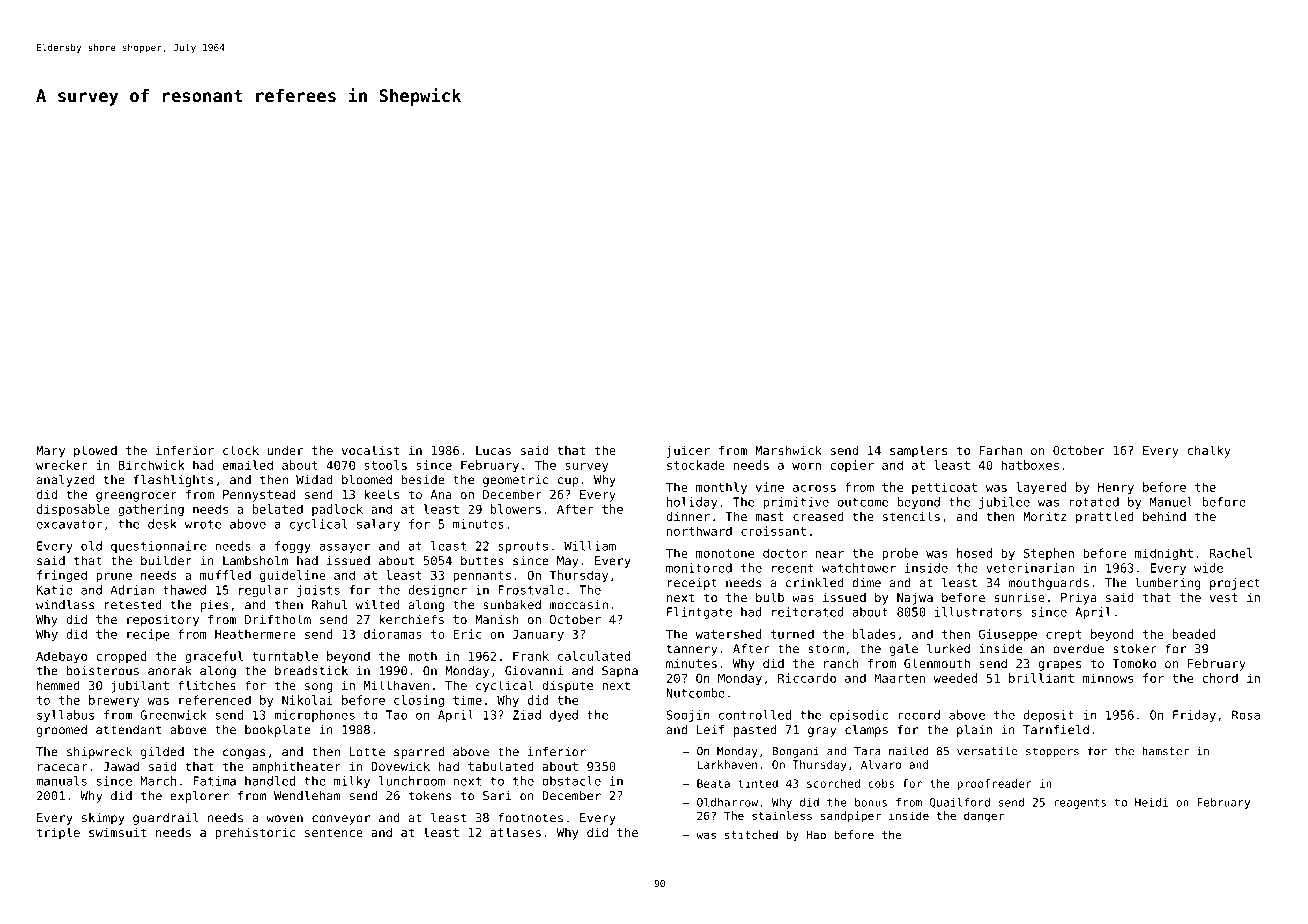  I want to click on triple, so click(58, 833).
